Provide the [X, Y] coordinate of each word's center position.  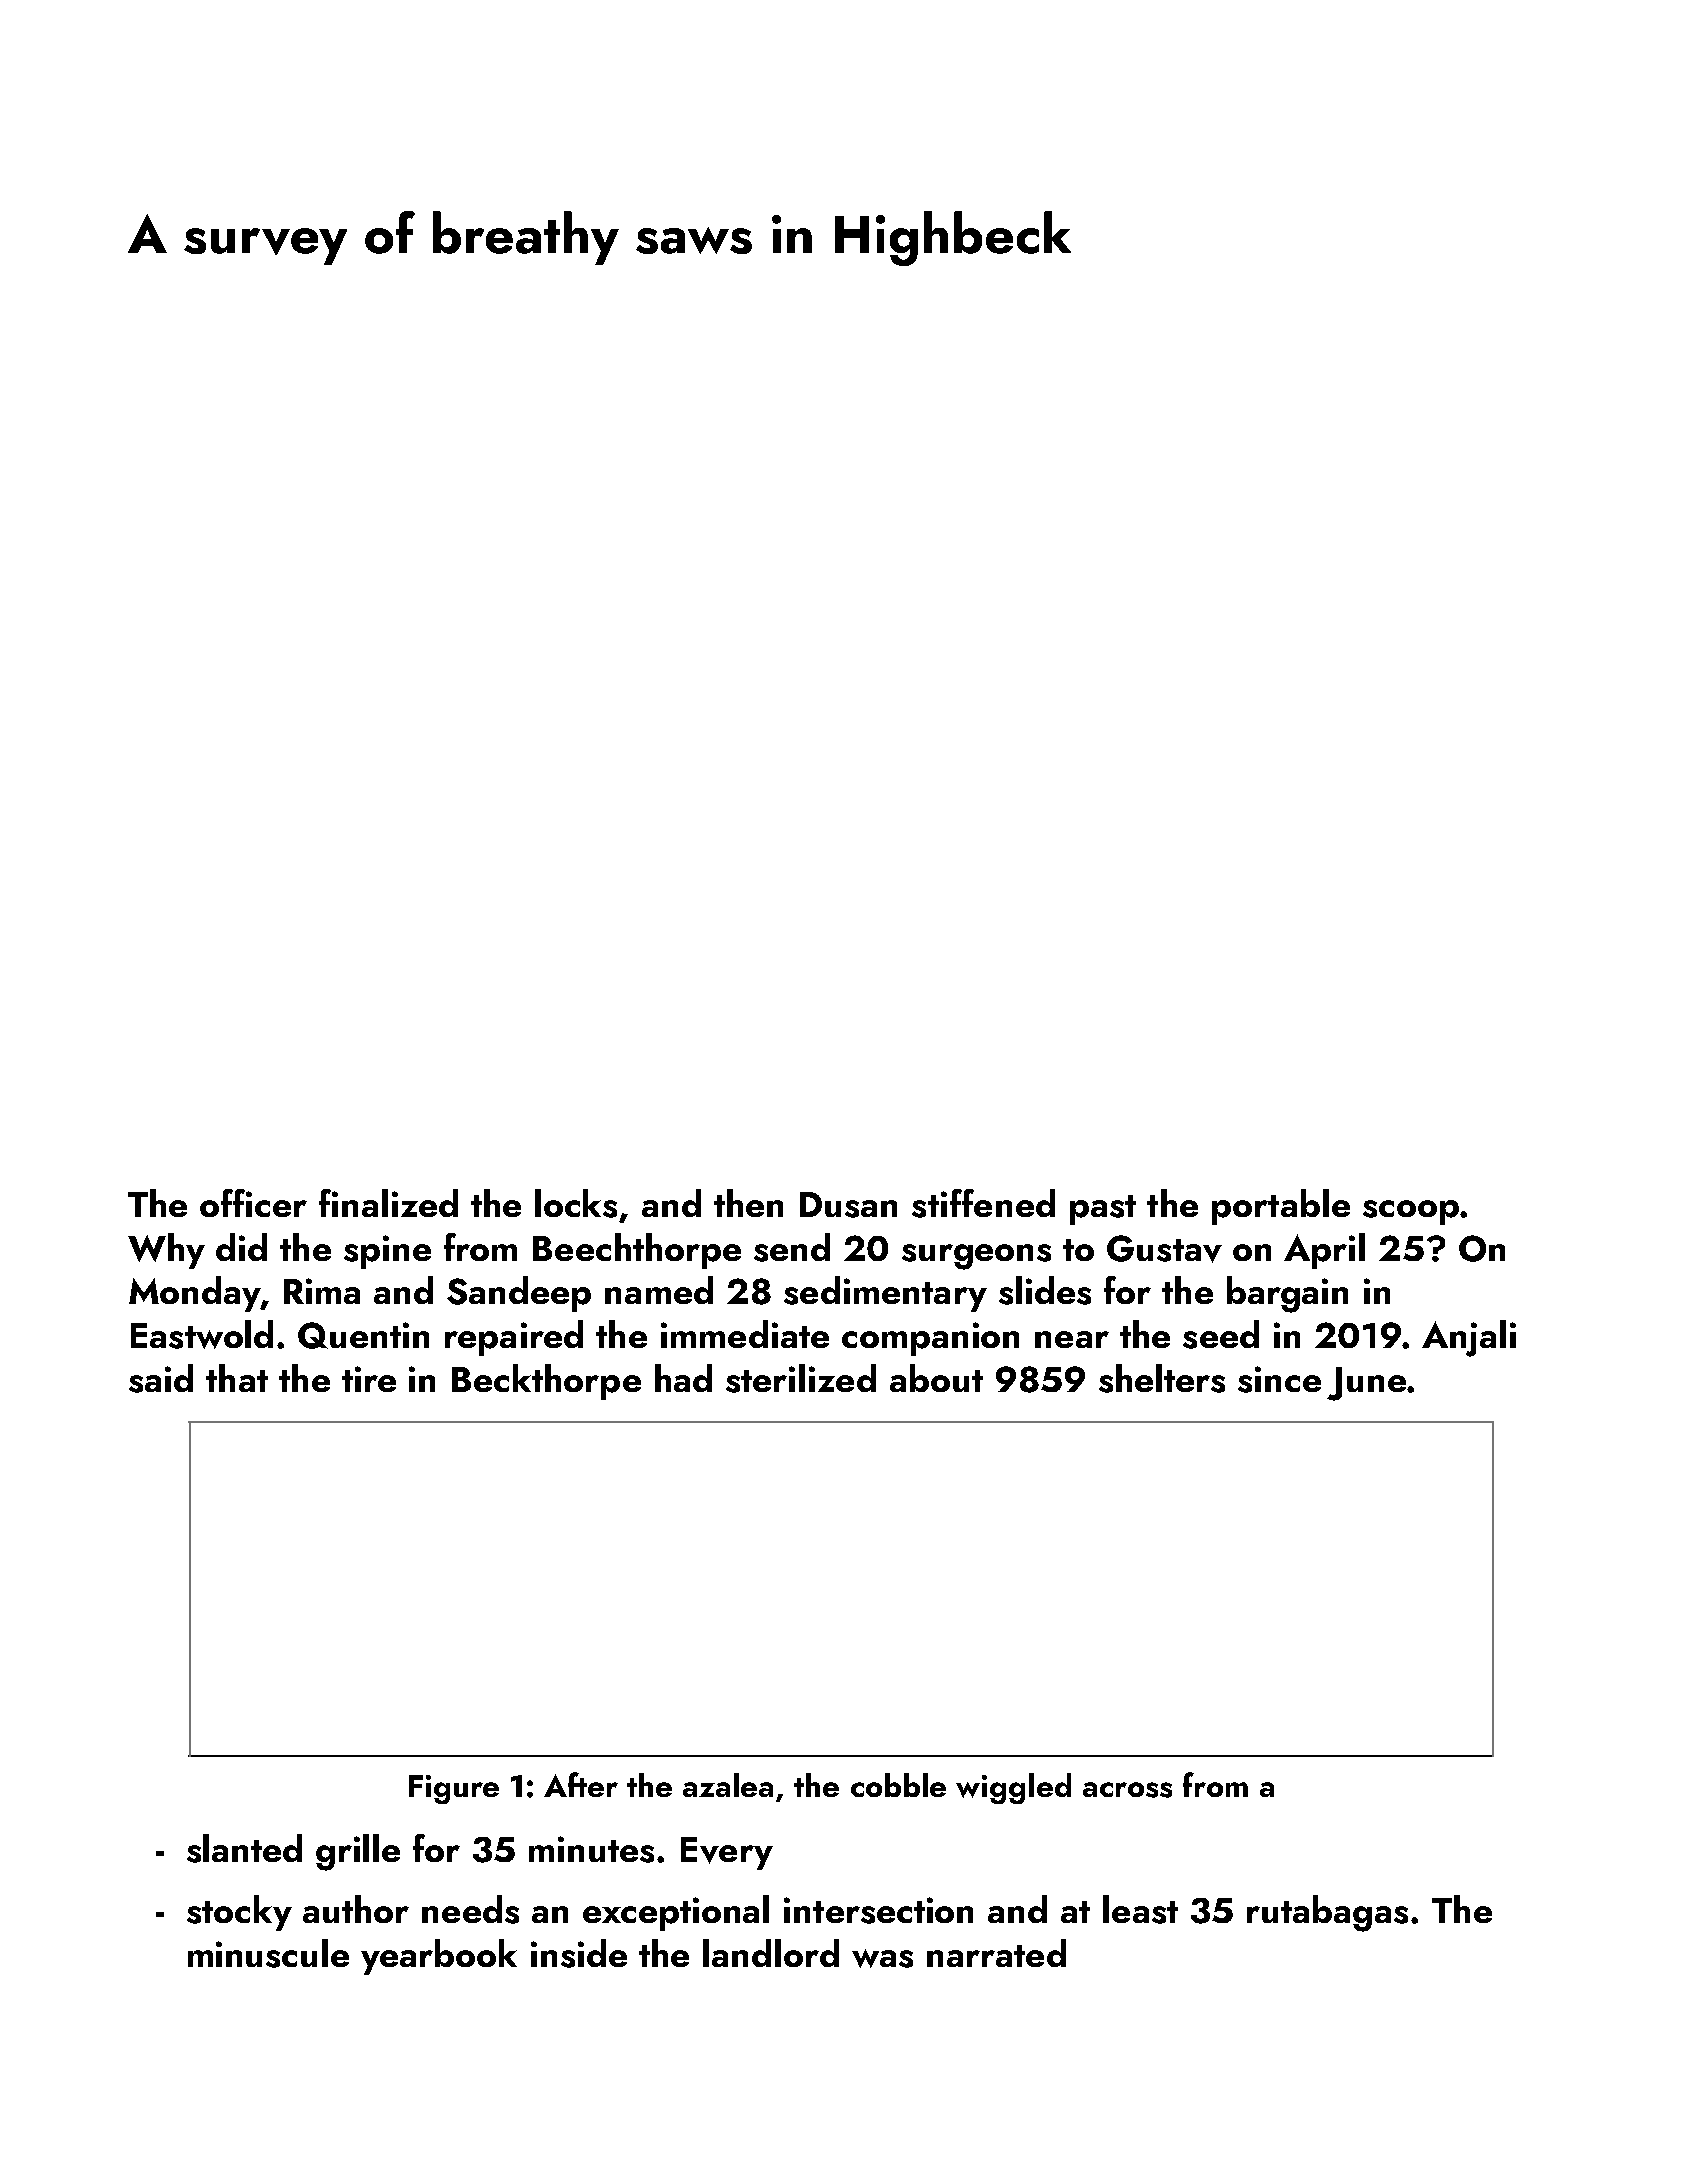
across [1127, 1790]
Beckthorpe [546, 1382]
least [1140, 1909]
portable [1281, 1207]
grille [358, 1852]
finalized [388, 1203]
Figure [454, 1789]
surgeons [976, 1257]
